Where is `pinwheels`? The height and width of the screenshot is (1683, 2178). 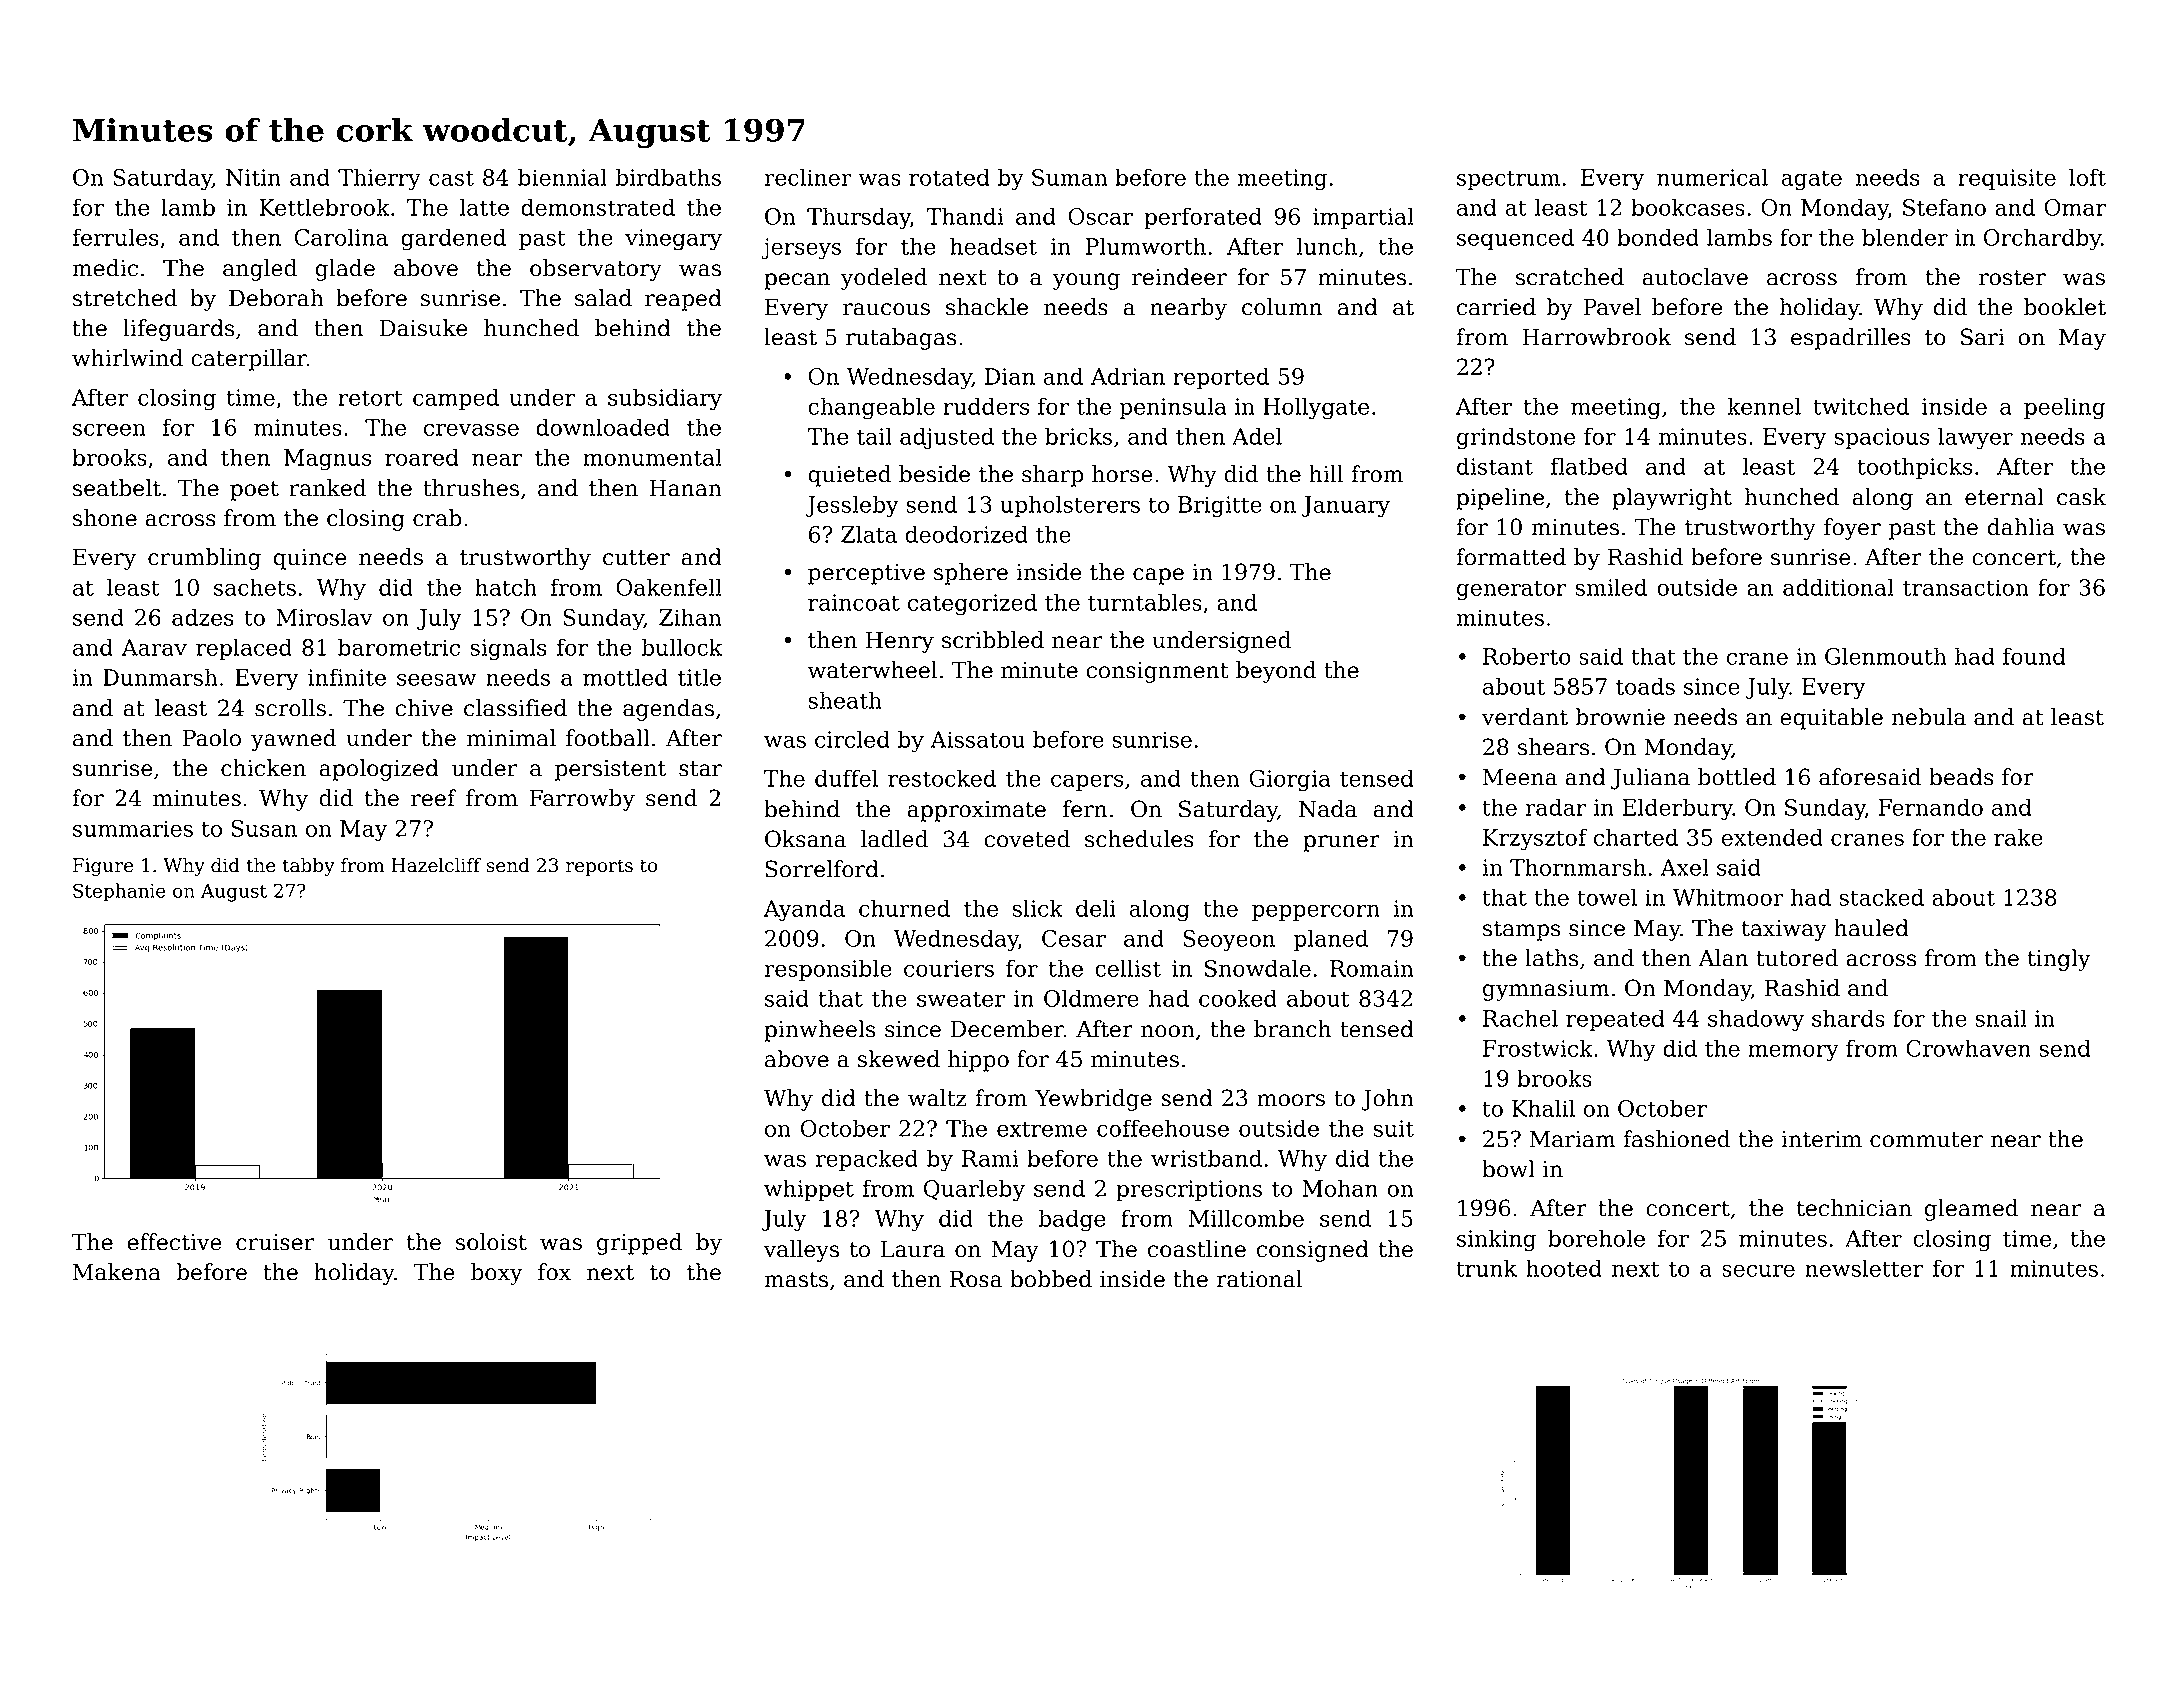 pinwheels is located at coordinates (819, 1031).
